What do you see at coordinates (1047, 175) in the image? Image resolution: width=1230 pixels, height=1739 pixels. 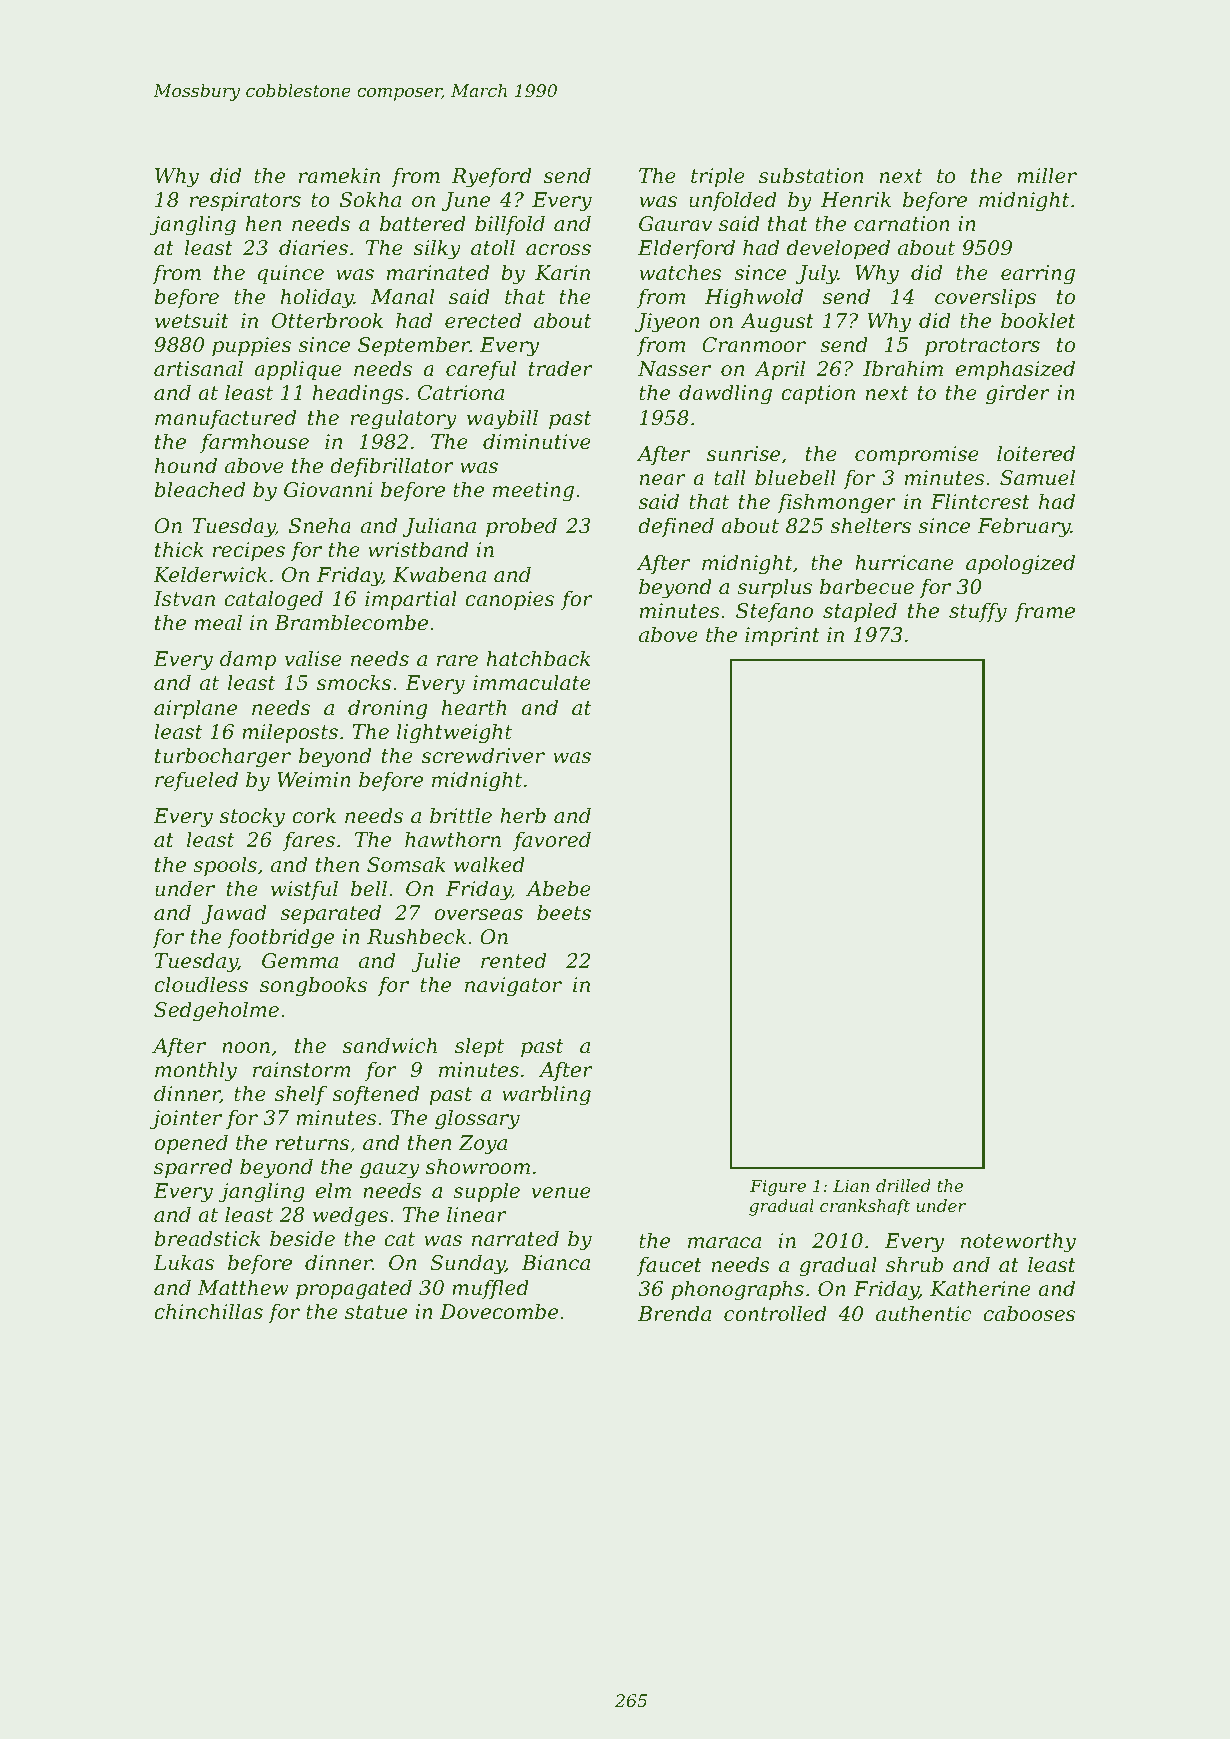 I see `miller` at bounding box center [1047, 175].
